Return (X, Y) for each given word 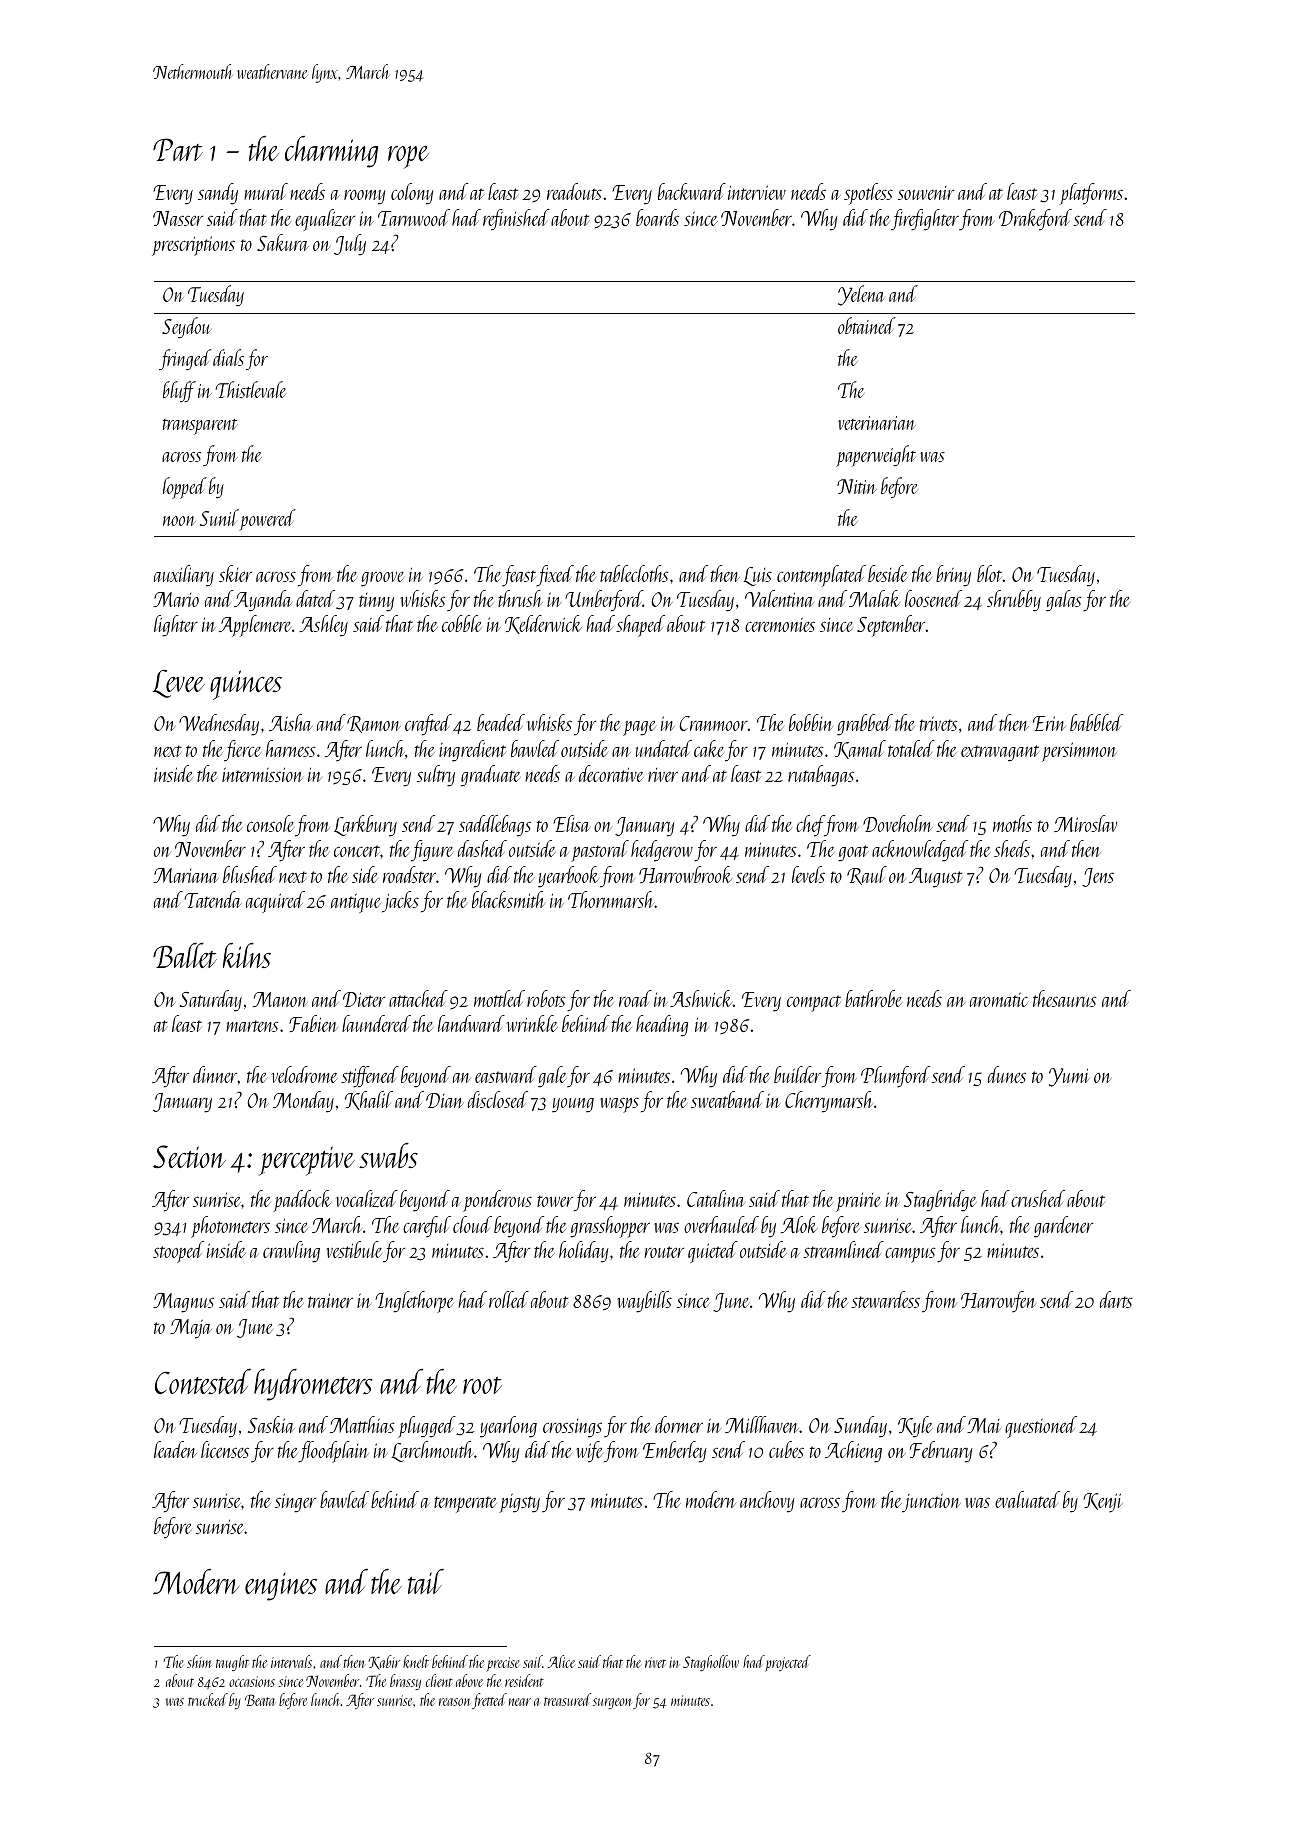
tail (426, 1581)
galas (1064, 601)
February (941, 1452)
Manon (280, 999)
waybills (644, 1302)
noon (179, 521)
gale (552, 1077)
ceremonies (780, 624)
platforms (1091, 194)
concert (357, 851)
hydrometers (313, 1385)
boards (657, 217)
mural (266, 191)
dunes (1007, 1074)
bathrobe (873, 998)
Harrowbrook (685, 874)
